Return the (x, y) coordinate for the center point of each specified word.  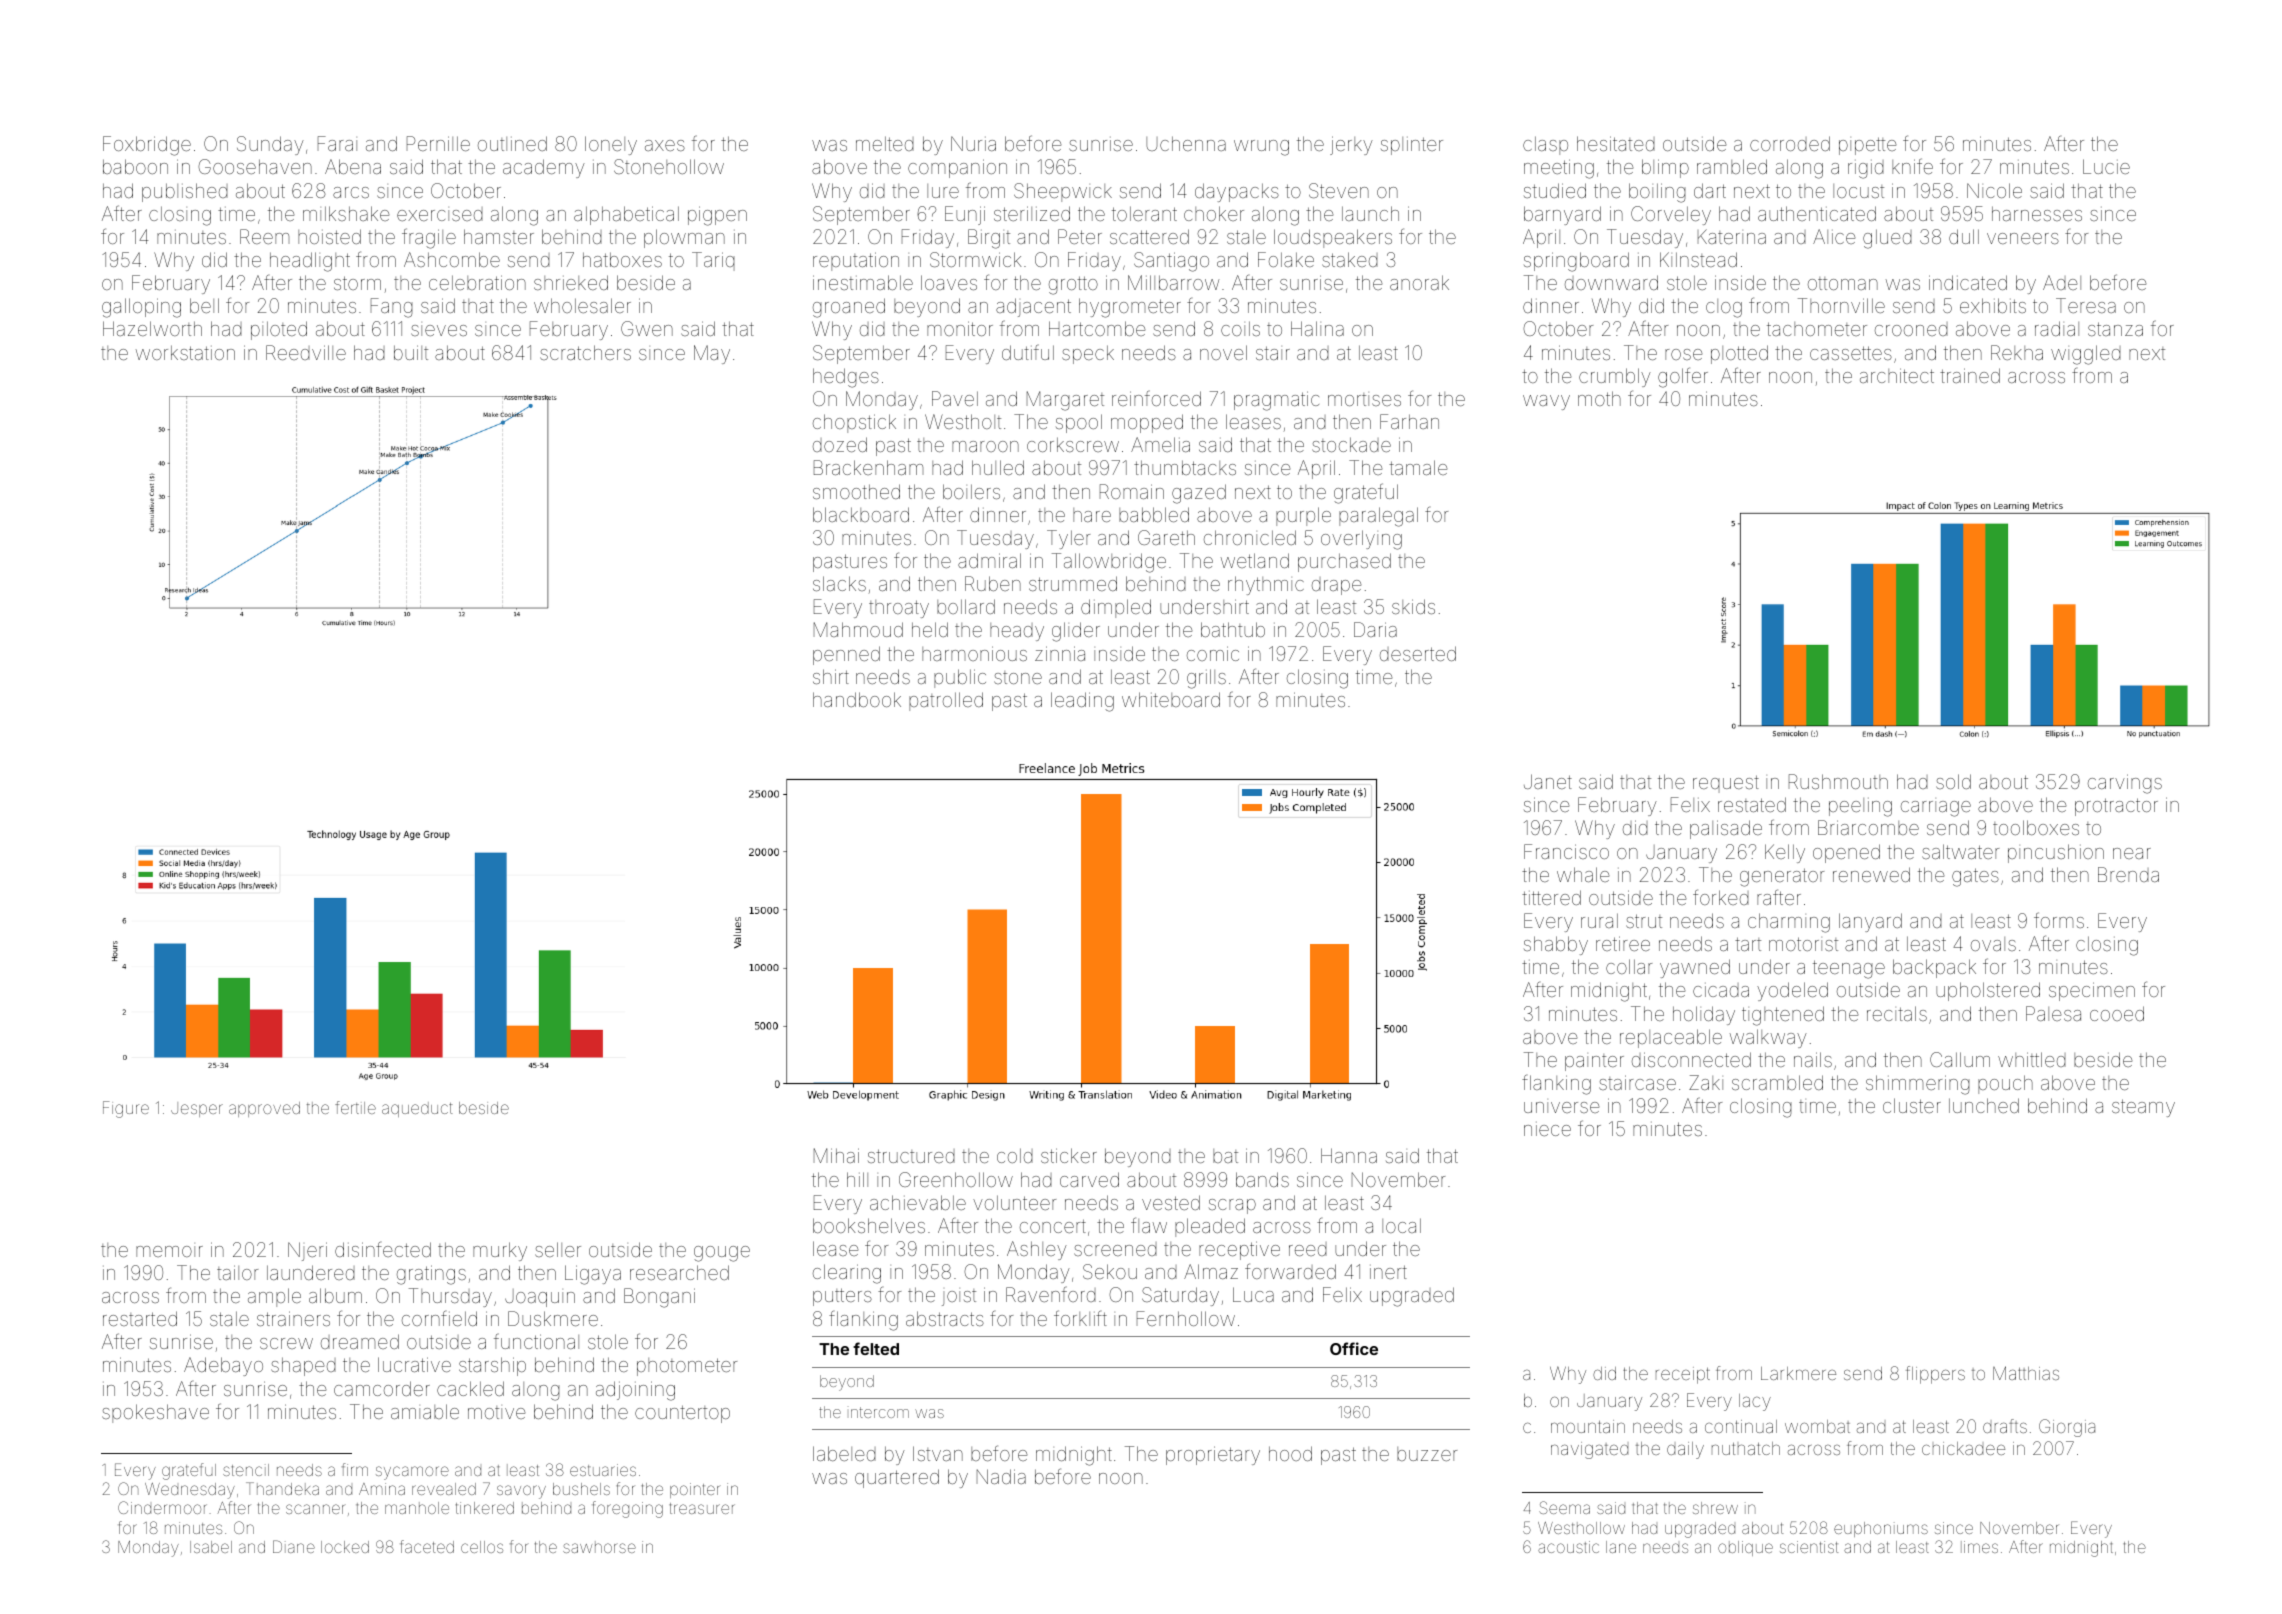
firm (355, 1469)
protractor (2116, 807)
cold (1015, 1155)
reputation (856, 261)
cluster (1912, 1105)
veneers (2023, 238)
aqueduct (417, 1109)
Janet (1548, 781)
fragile (429, 238)
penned (846, 655)
